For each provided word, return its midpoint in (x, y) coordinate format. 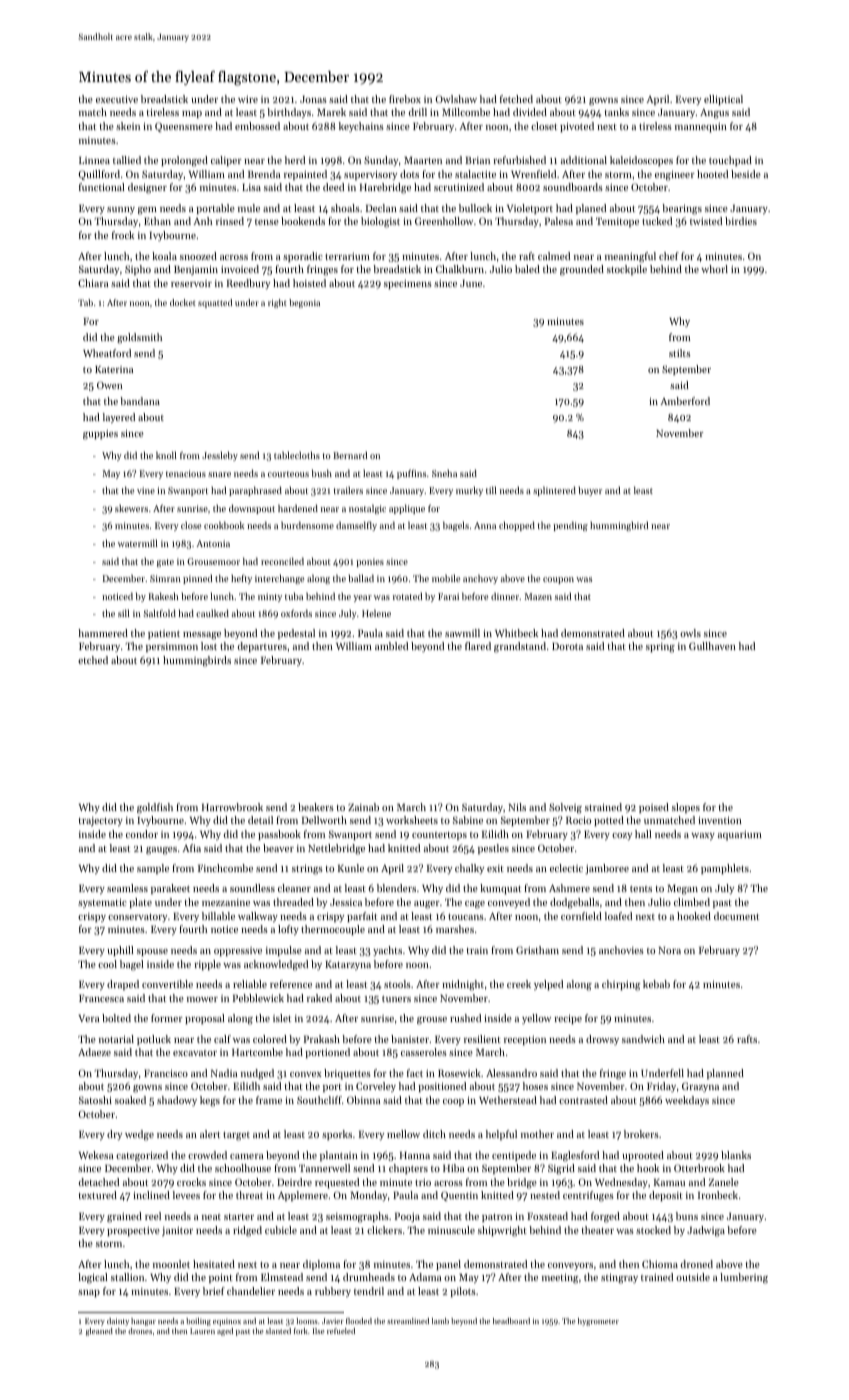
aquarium (740, 836)
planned (725, 1074)
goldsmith (139, 338)
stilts (680, 353)
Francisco (166, 1073)
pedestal (296, 634)
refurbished (519, 160)
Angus (714, 114)
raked (319, 998)
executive (117, 99)
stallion (127, 1277)
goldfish (155, 808)
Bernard (350, 455)
